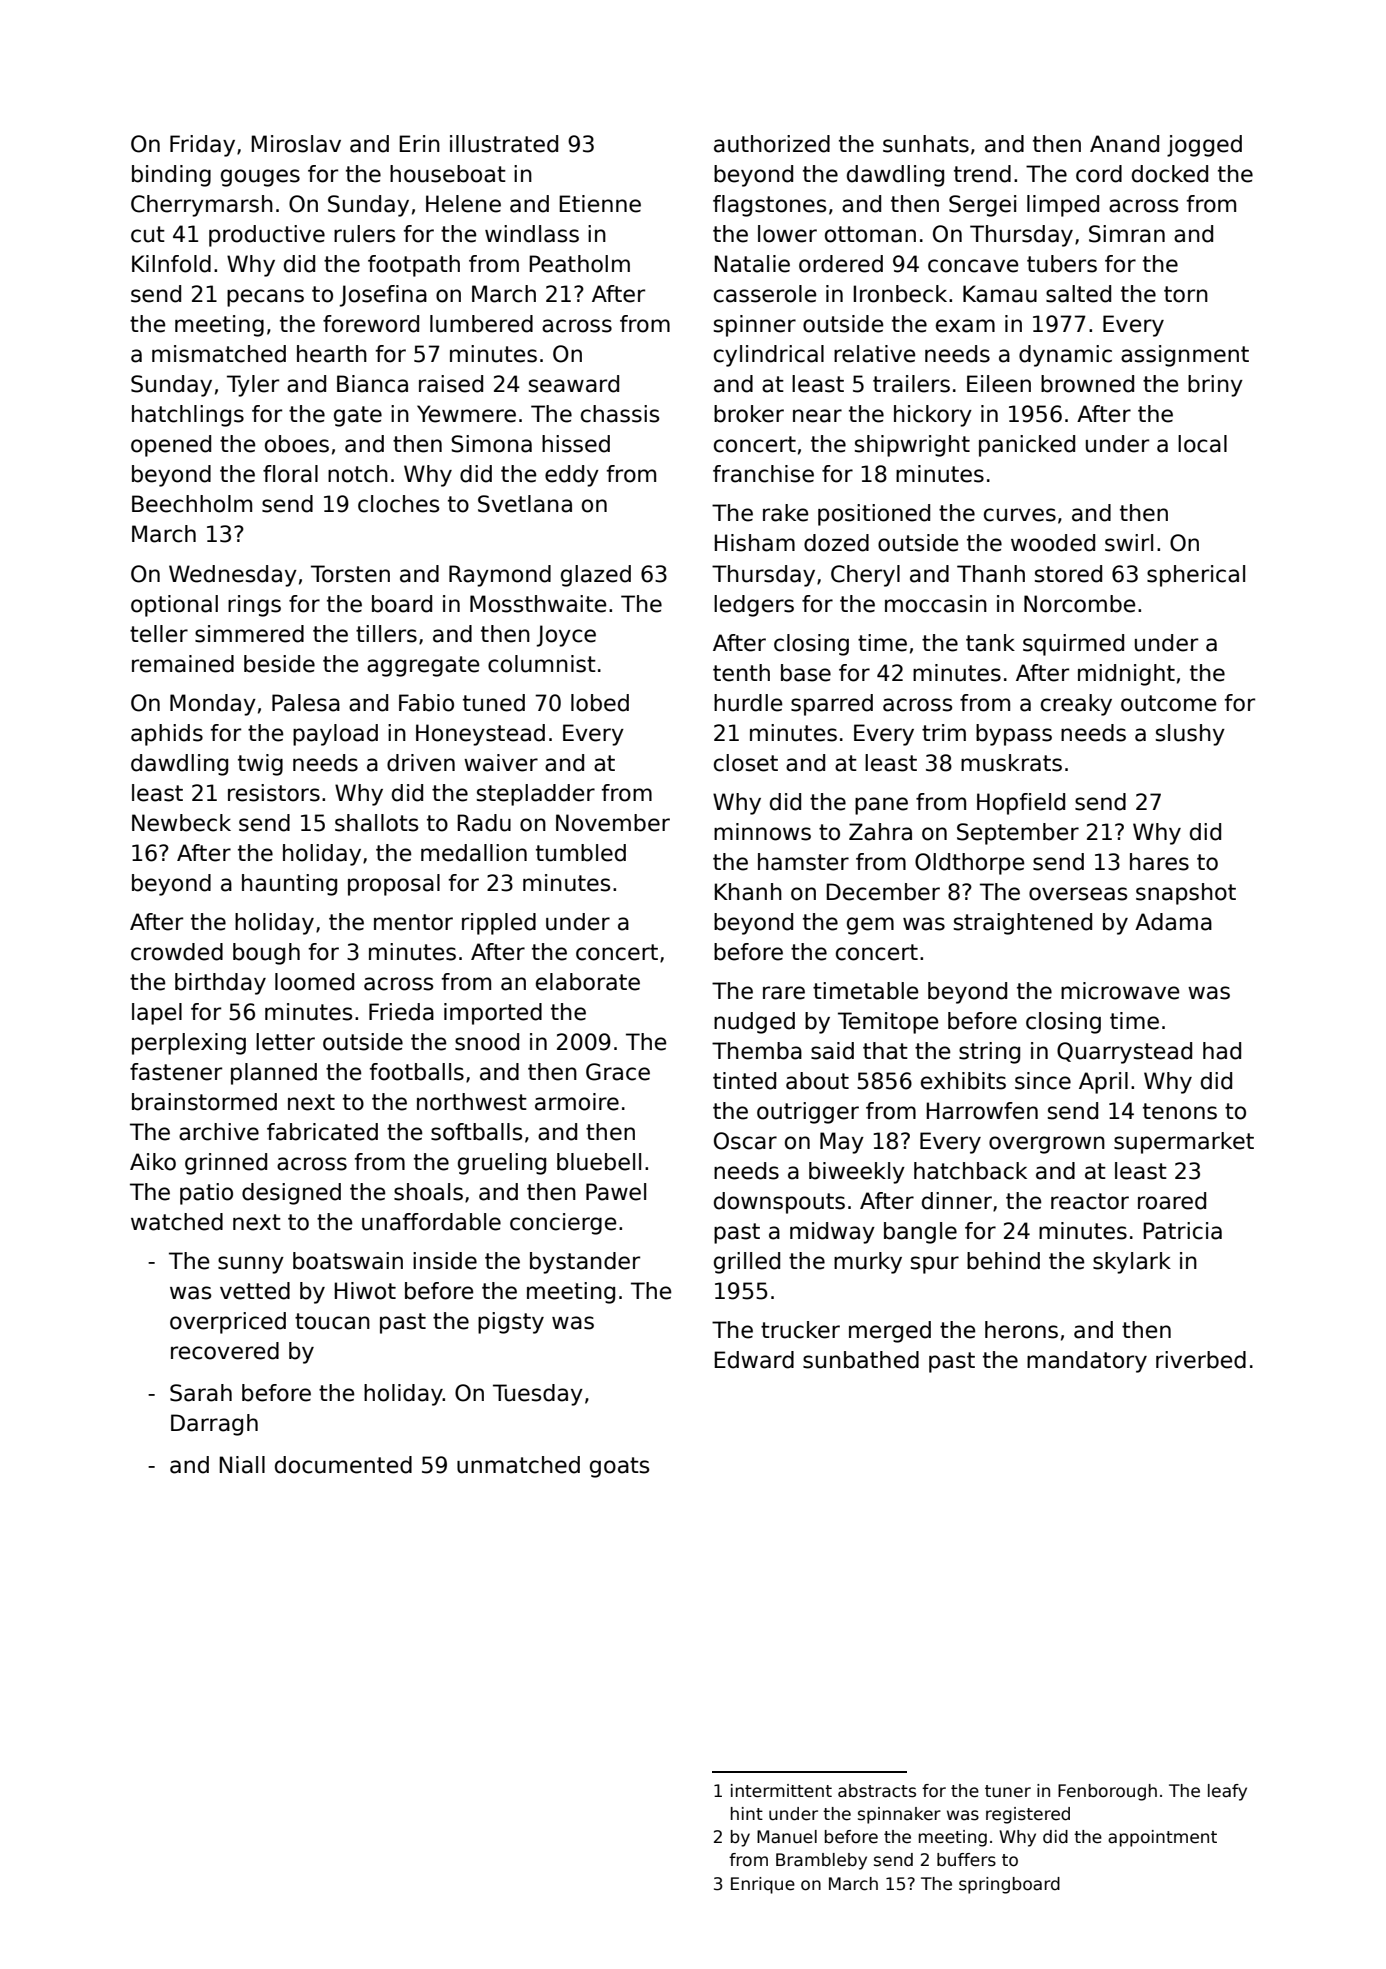 The width and height of the document is (1386, 1969). I want to click on footballs, so click(416, 1072).
